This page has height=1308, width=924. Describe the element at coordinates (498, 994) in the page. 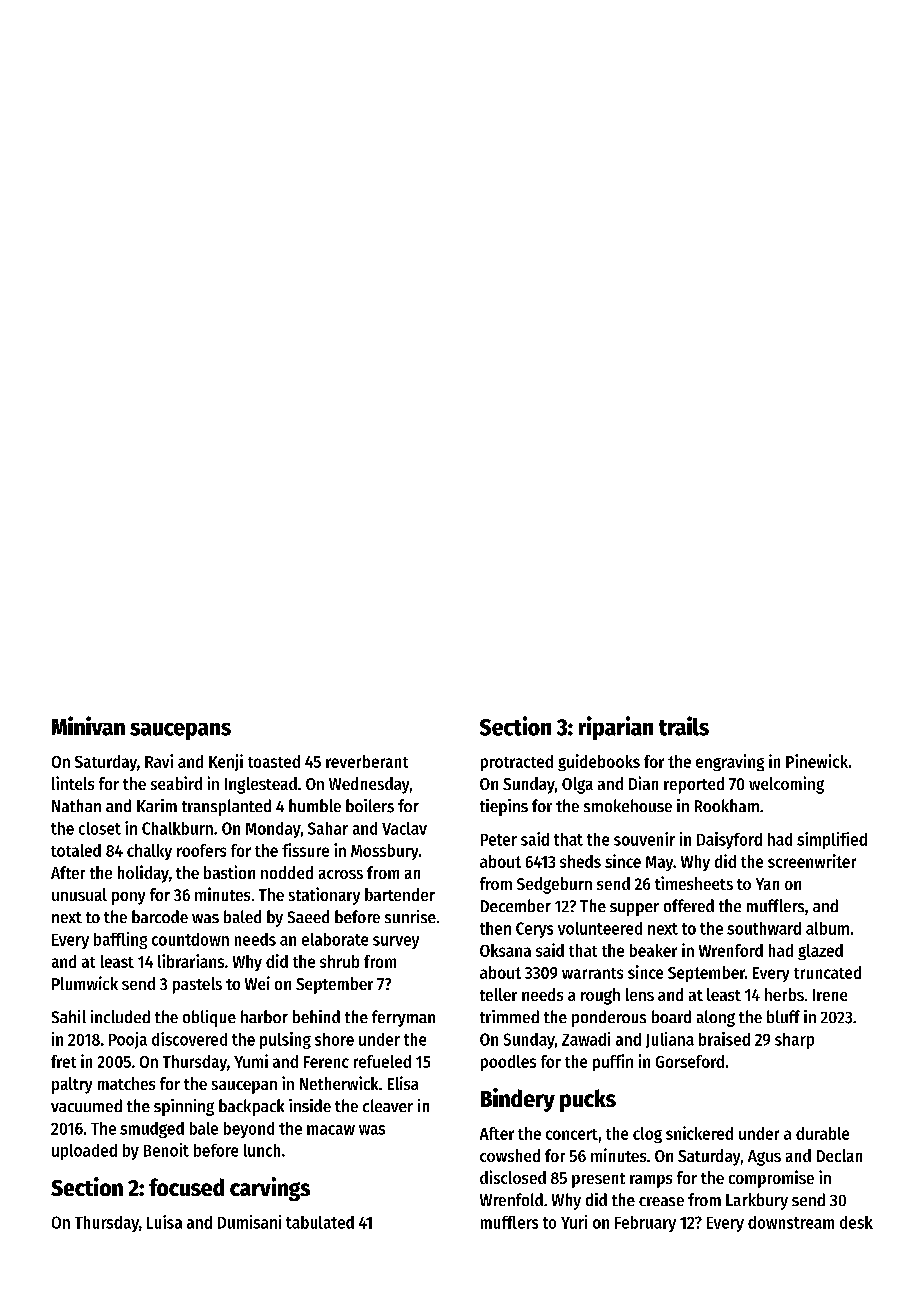

I see `teller` at that location.
